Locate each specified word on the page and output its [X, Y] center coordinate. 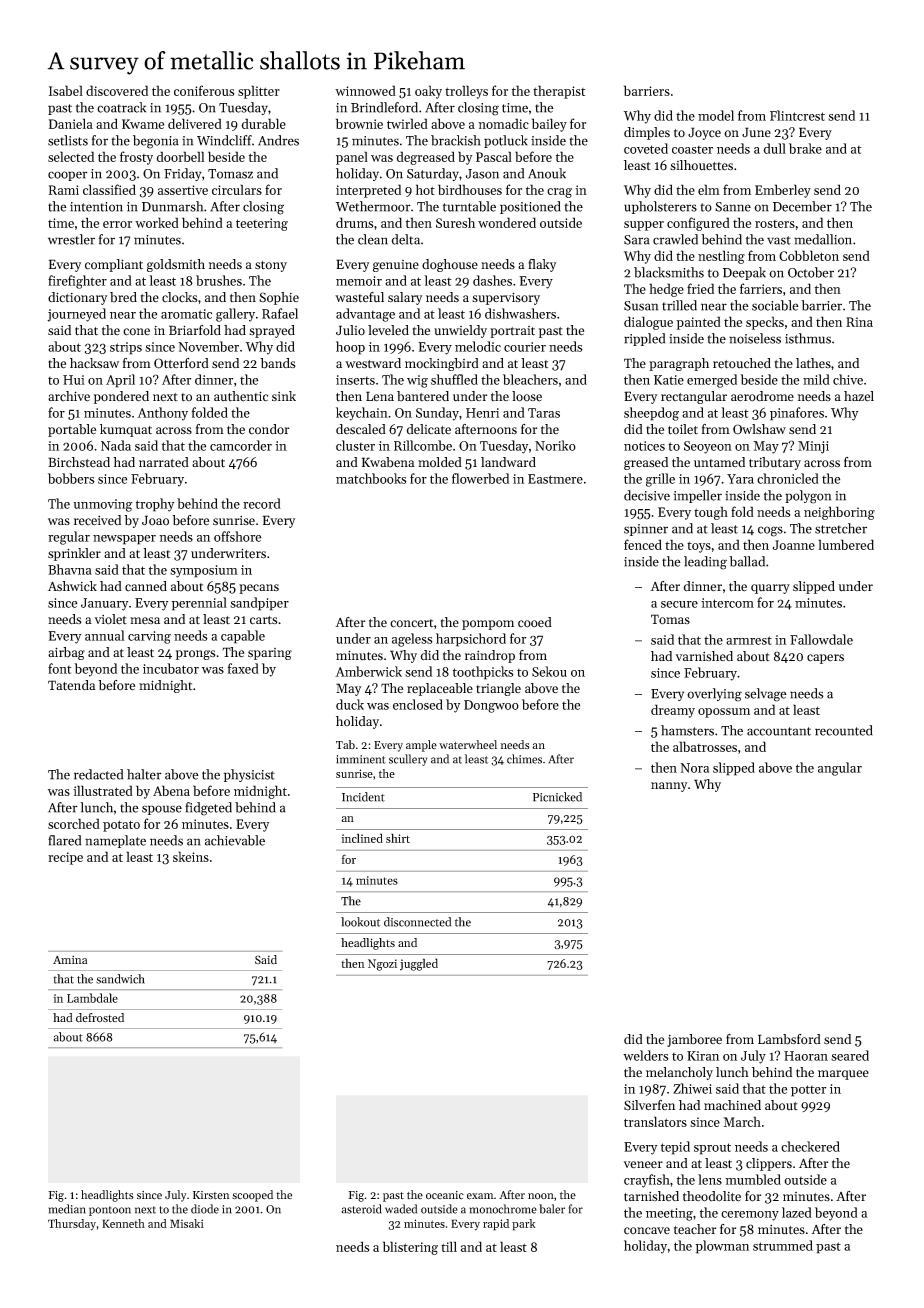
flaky [542, 265]
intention [96, 207]
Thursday [72, 1225]
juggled [419, 964]
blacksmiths [669, 272]
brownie [359, 123]
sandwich [120, 979]
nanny [669, 787]
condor [269, 429]
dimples [647, 133]
